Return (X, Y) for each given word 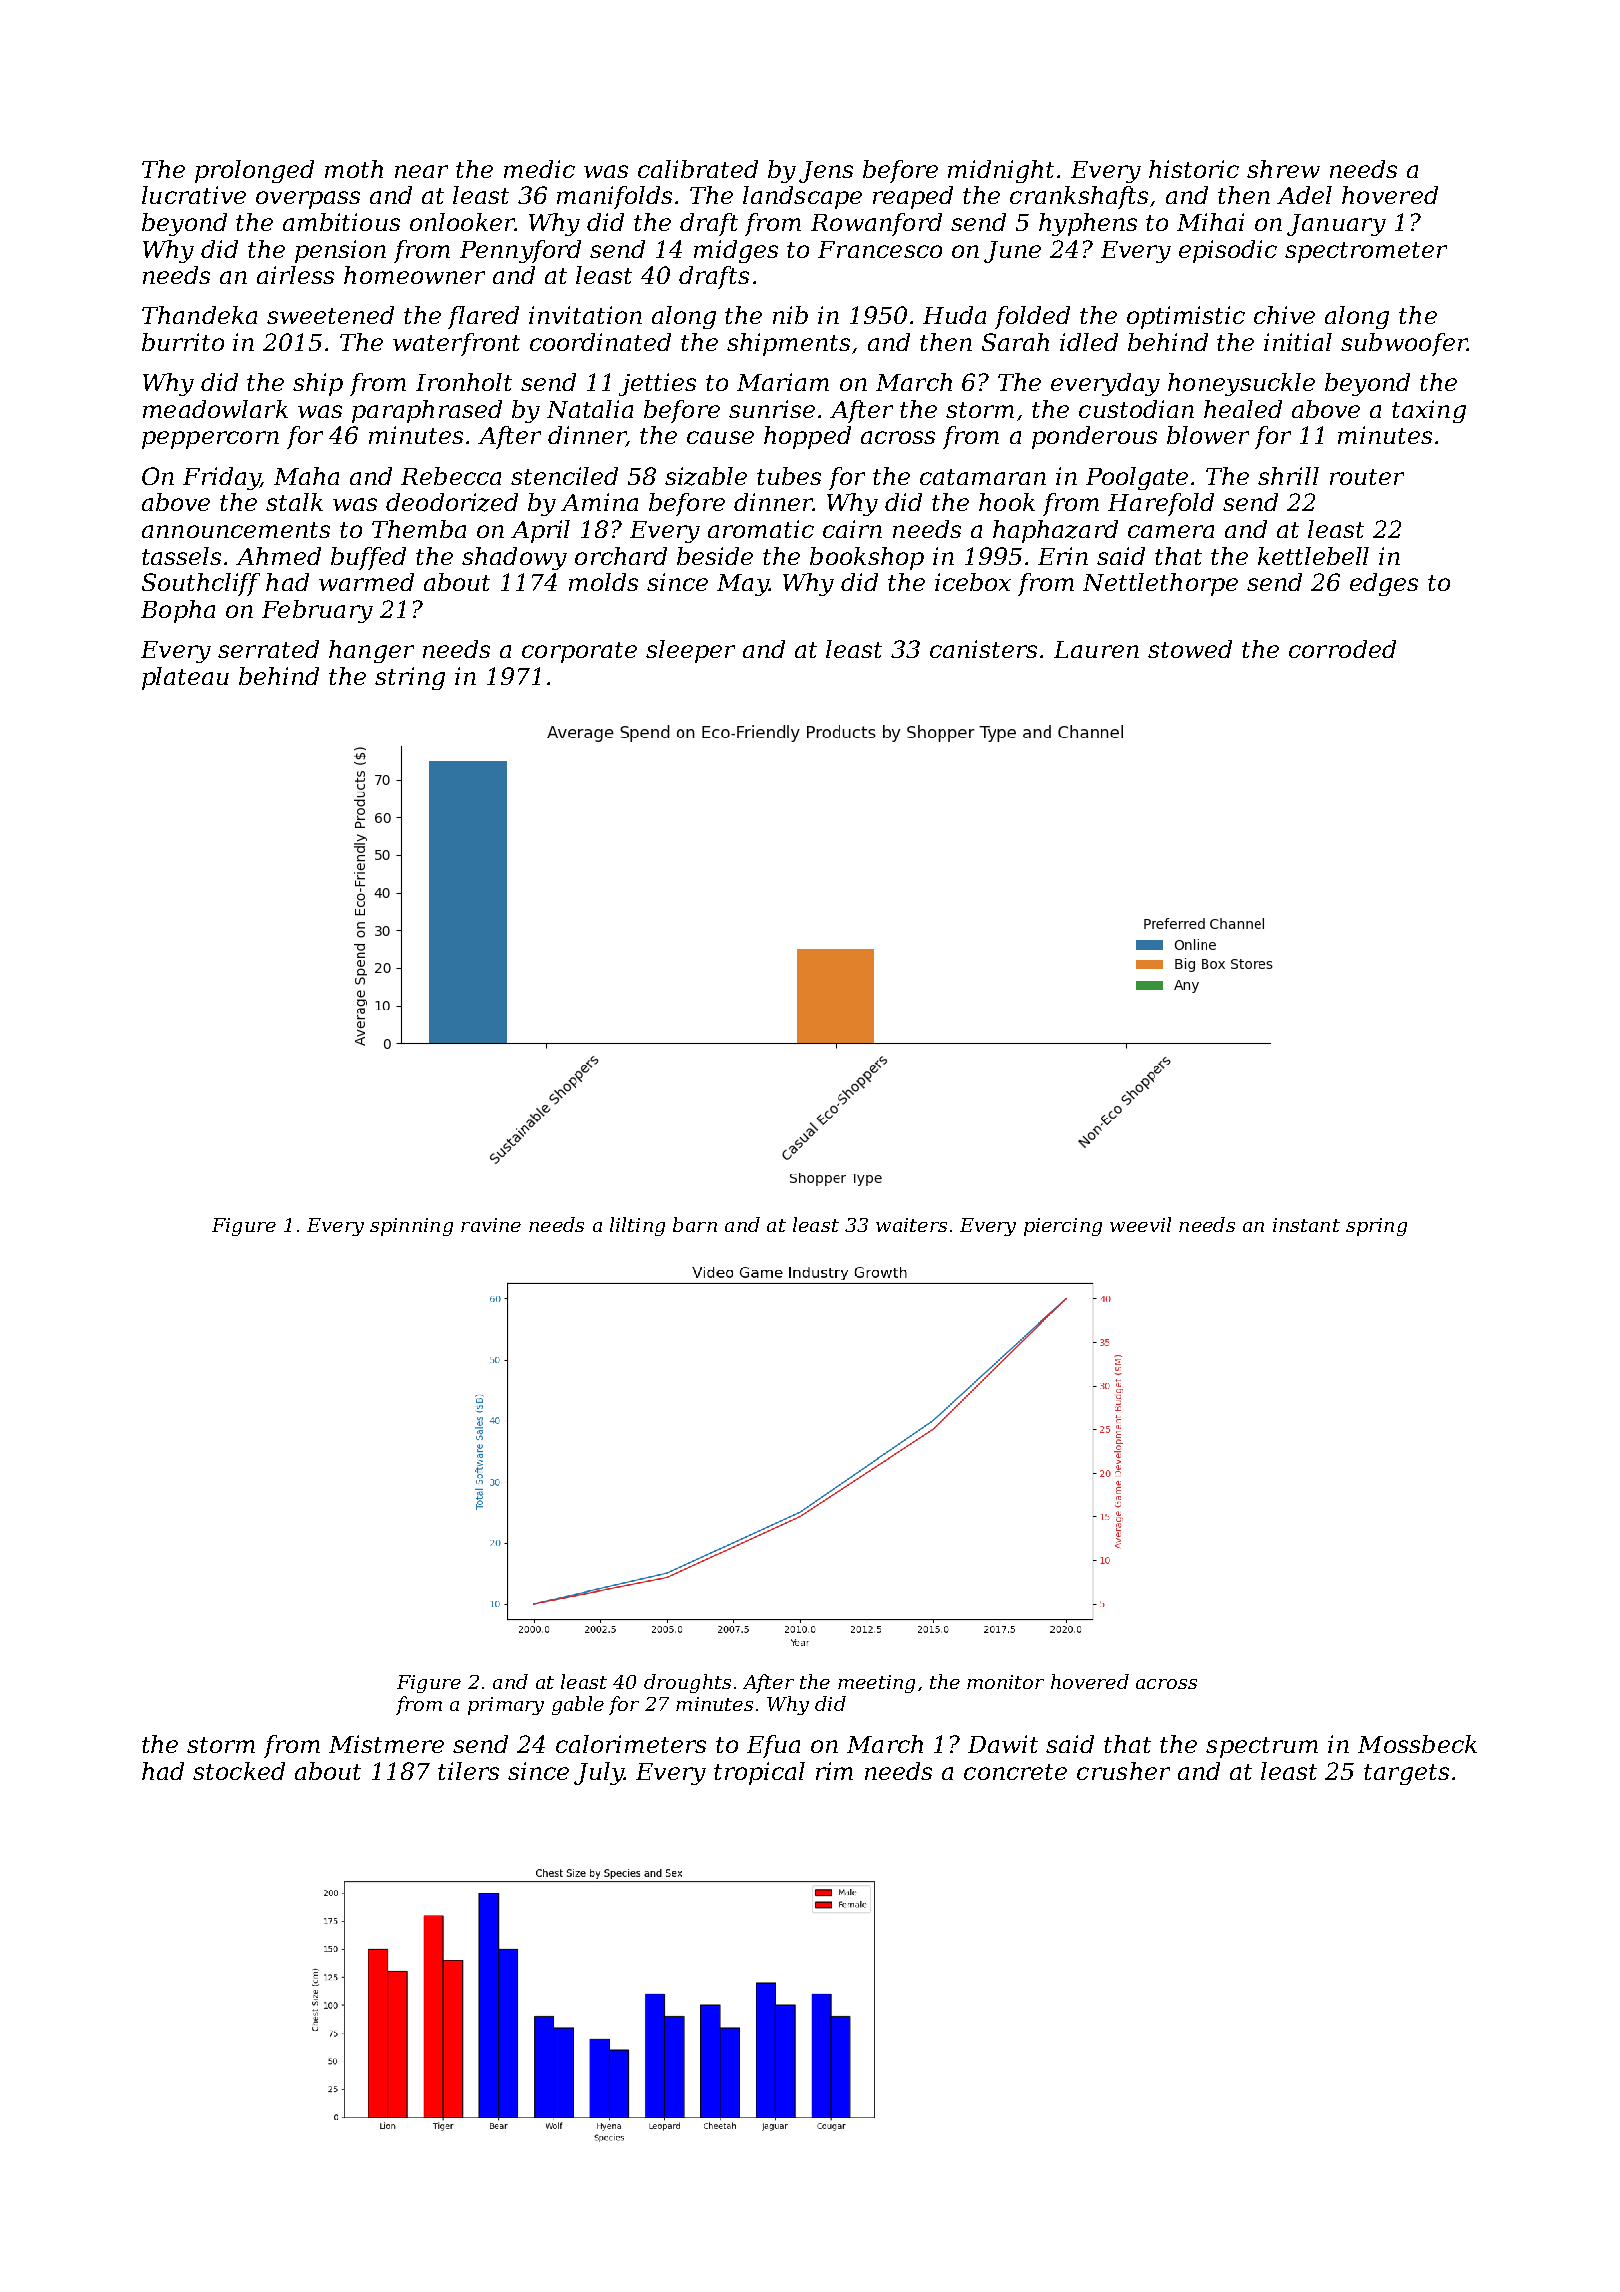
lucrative (194, 195)
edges (1384, 584)
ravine (491, 1225)
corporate (579, 652)
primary (506, 1706)
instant (1306, 1225)
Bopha (178, 611)
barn (695, 1224)
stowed (1190, 649)
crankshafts (1079, 197)
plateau (185, 678)
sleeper (690, 651)
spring (1376, 1227)
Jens (826, 172)
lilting (637, 1226)
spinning (411, 1227)
